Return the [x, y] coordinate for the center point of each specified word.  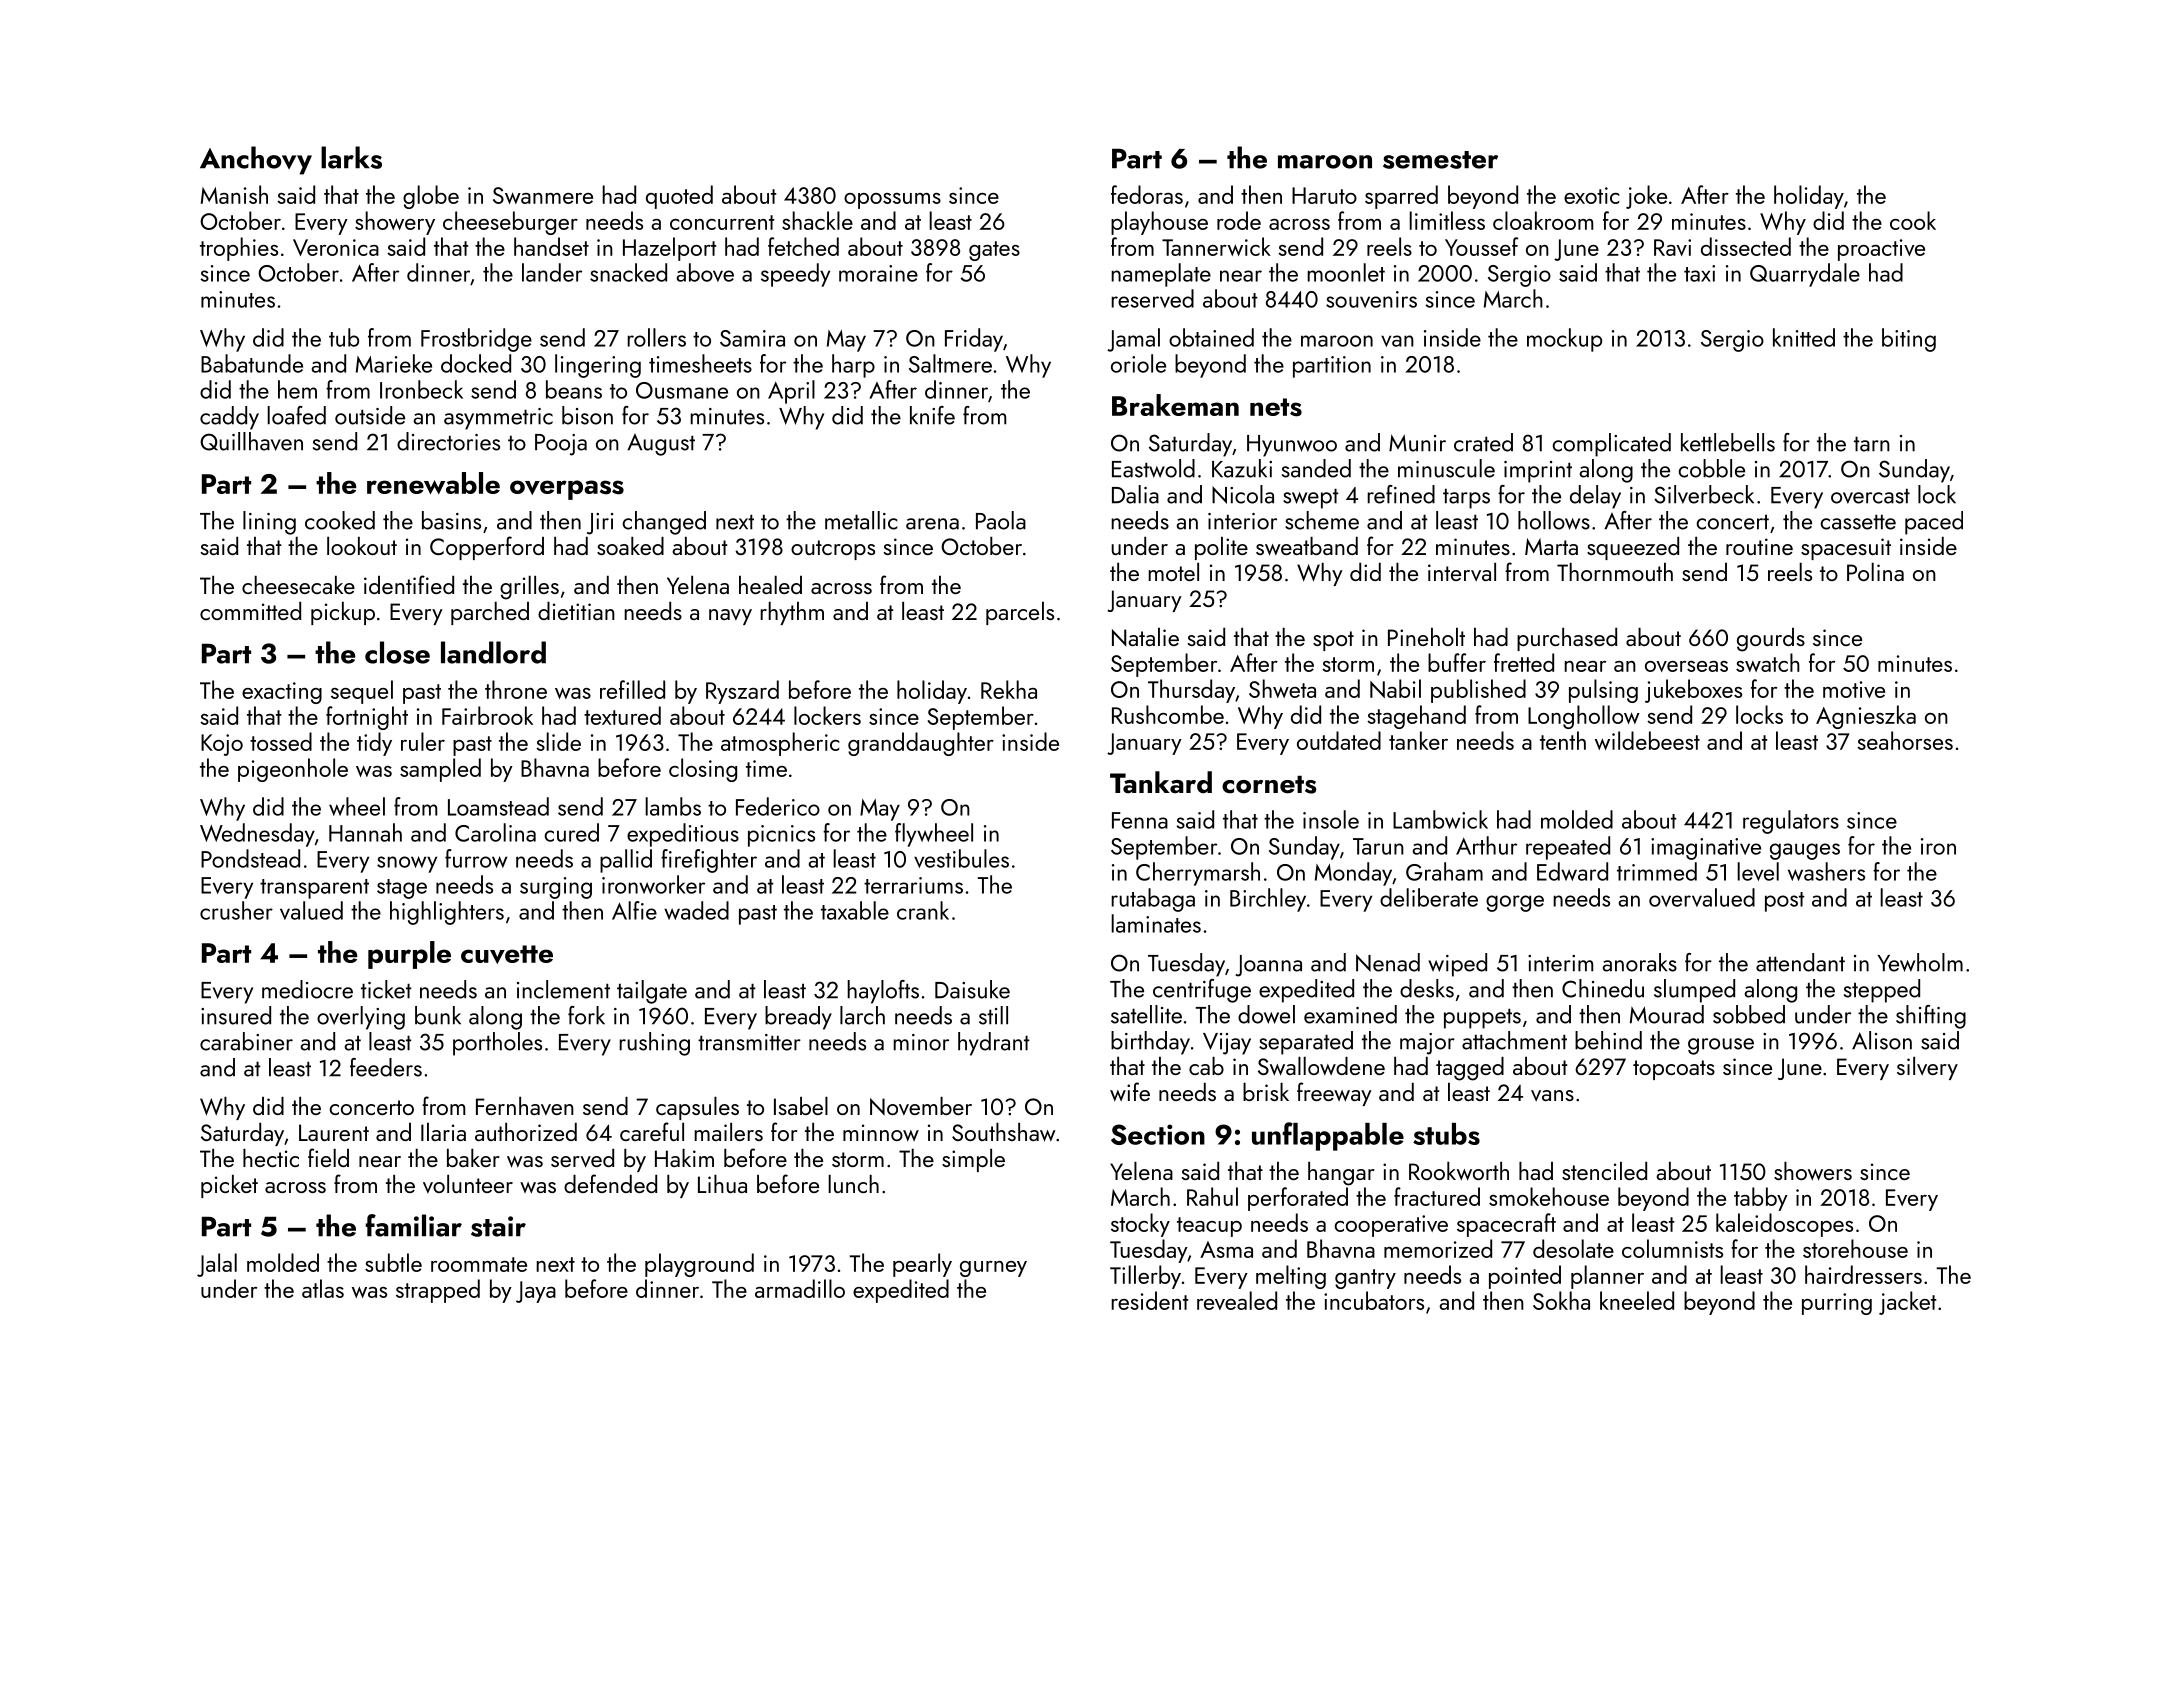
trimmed [1657, 871]
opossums [892, 201]
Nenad [1388, 962]
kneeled [1637, 1300]
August [661, 445]
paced [1934, 523]
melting [1291, 1277]
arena [932, 524]
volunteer [468, 1184]
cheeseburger [510, 223]
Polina [1875, 572]
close [397, 652]
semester [1440, 160]
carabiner [246, 1041]
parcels [1020, 613]
